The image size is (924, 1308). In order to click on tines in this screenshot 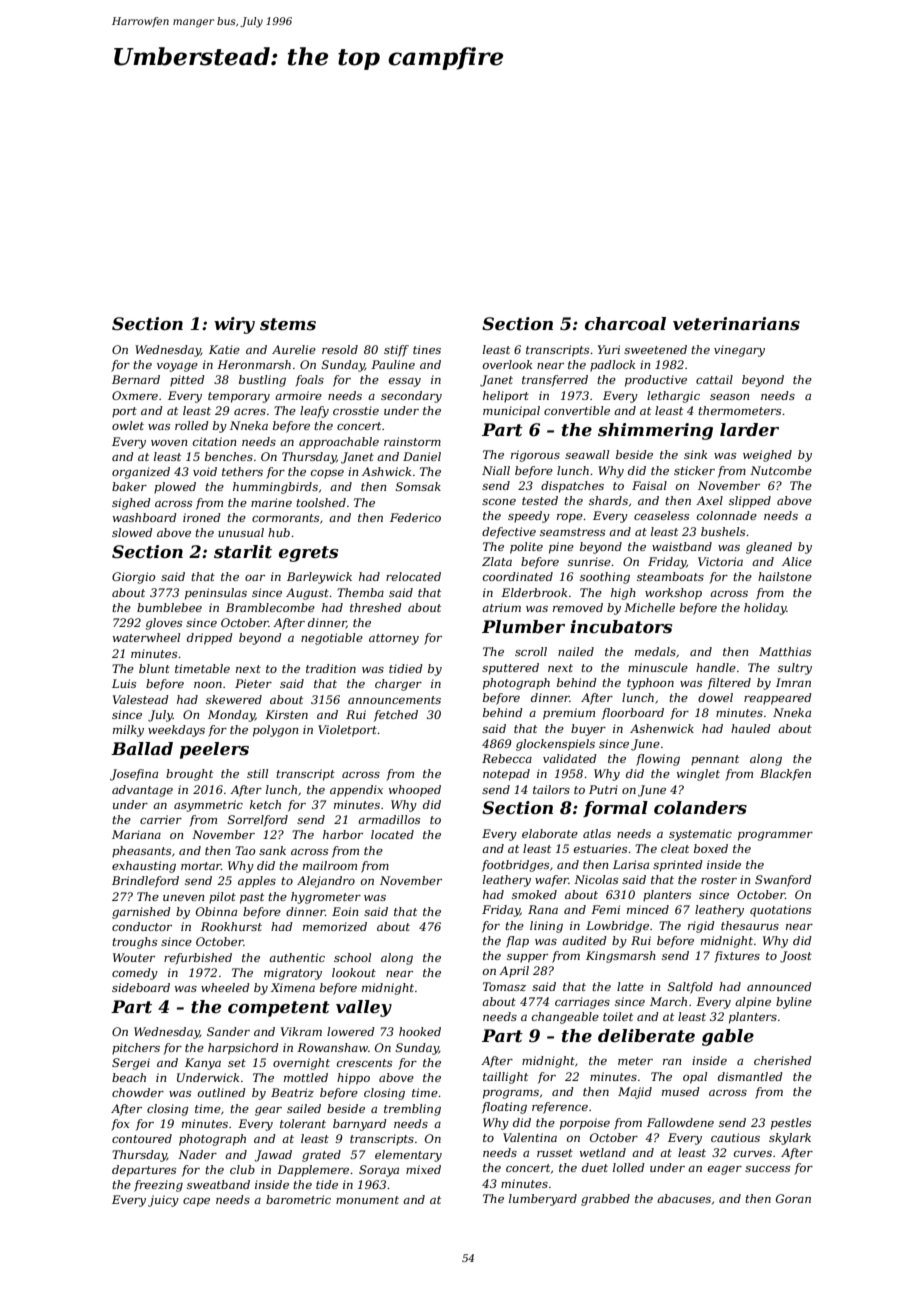, I will do `click(427, 349)`.
